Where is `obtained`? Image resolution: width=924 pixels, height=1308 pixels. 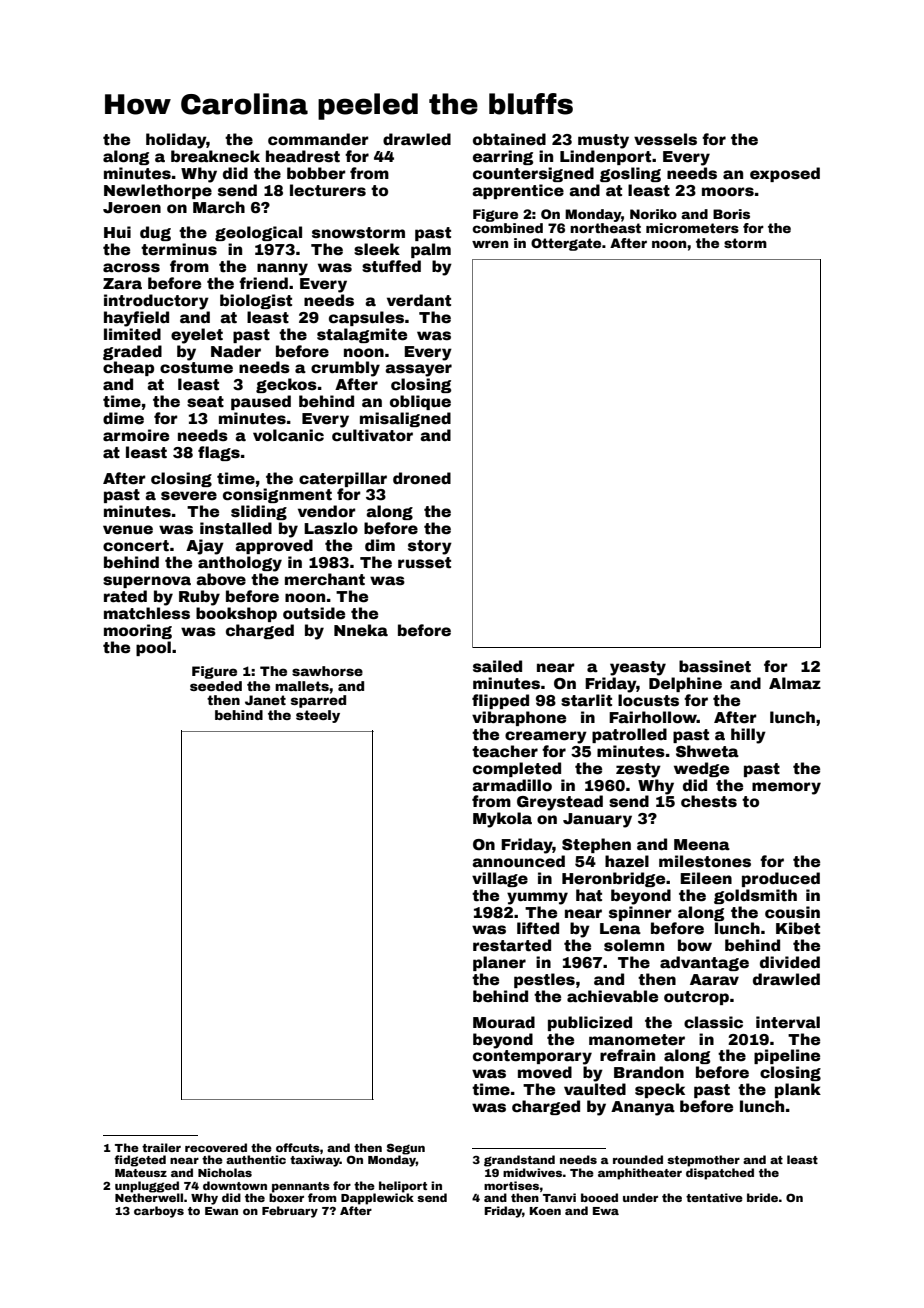 obtained is located at coordinates (509, 139).
